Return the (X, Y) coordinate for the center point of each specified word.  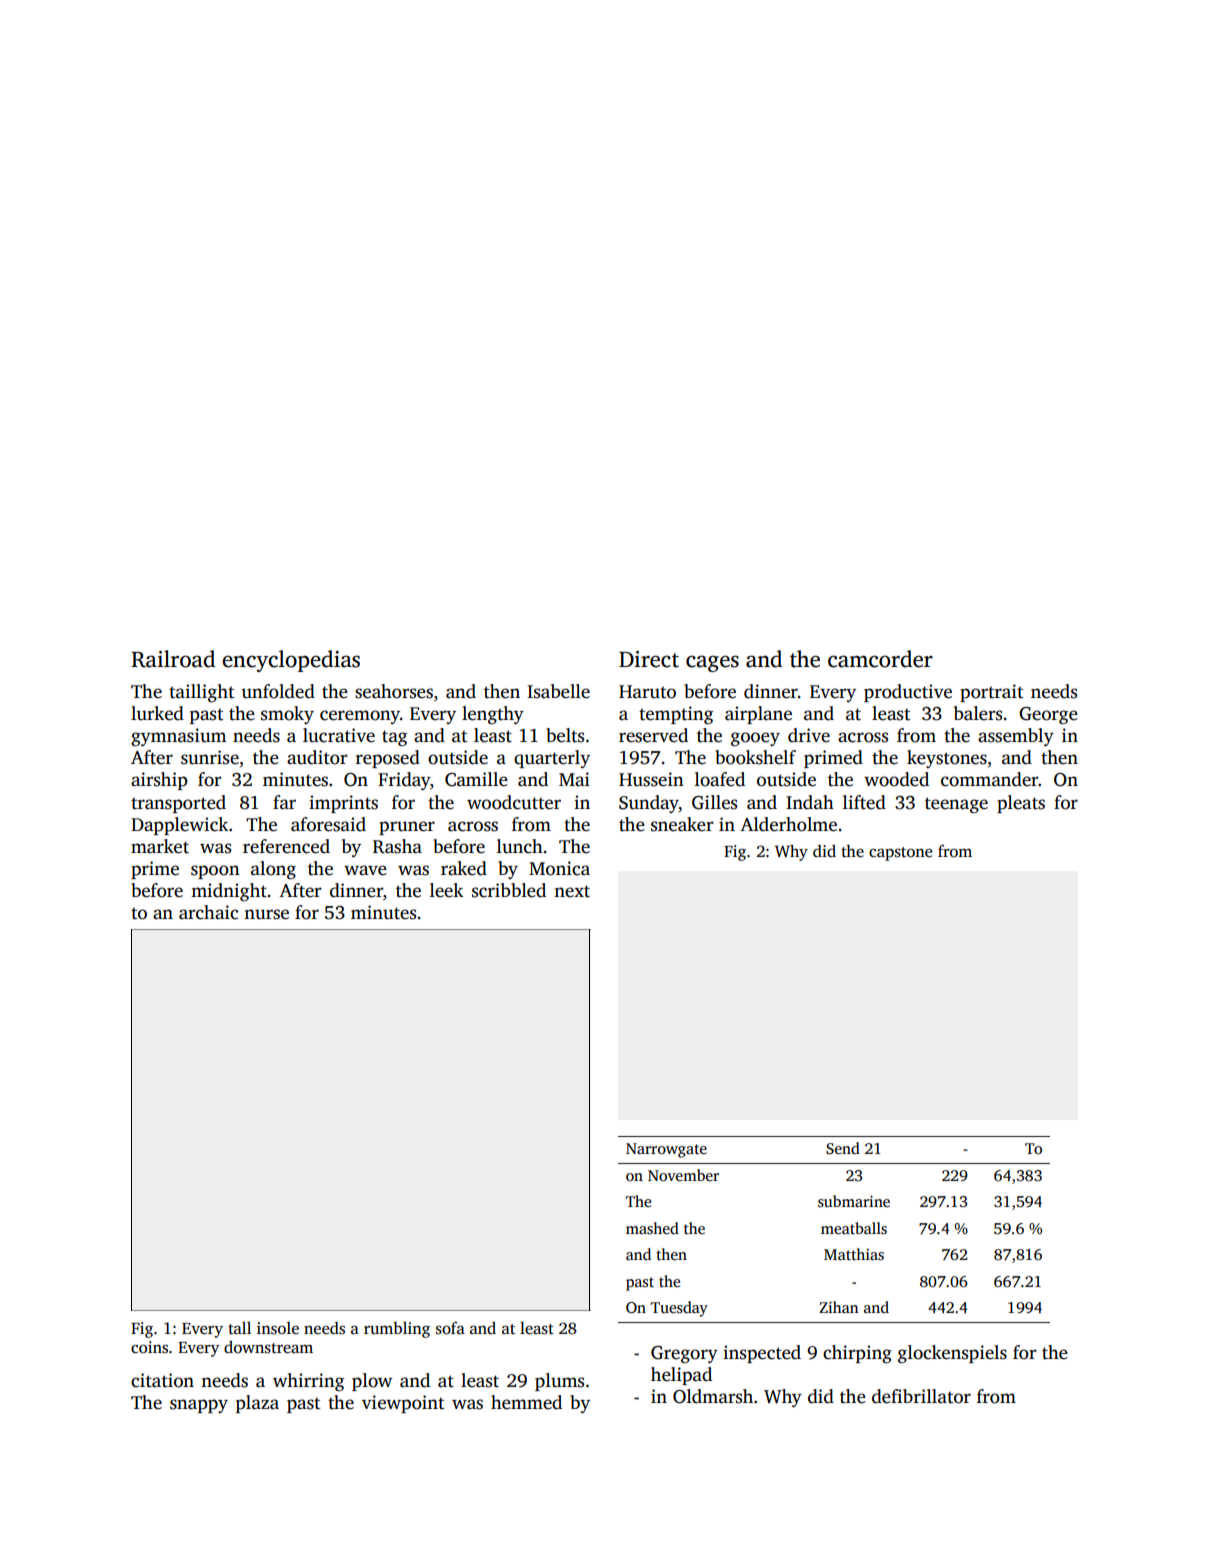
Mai (574, 779)
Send (843, 1148)
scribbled (509, 890)
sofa (450, 1328)
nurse (266, 914)
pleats (1021, 804)
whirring (308, 1382)
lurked (157, 713)
